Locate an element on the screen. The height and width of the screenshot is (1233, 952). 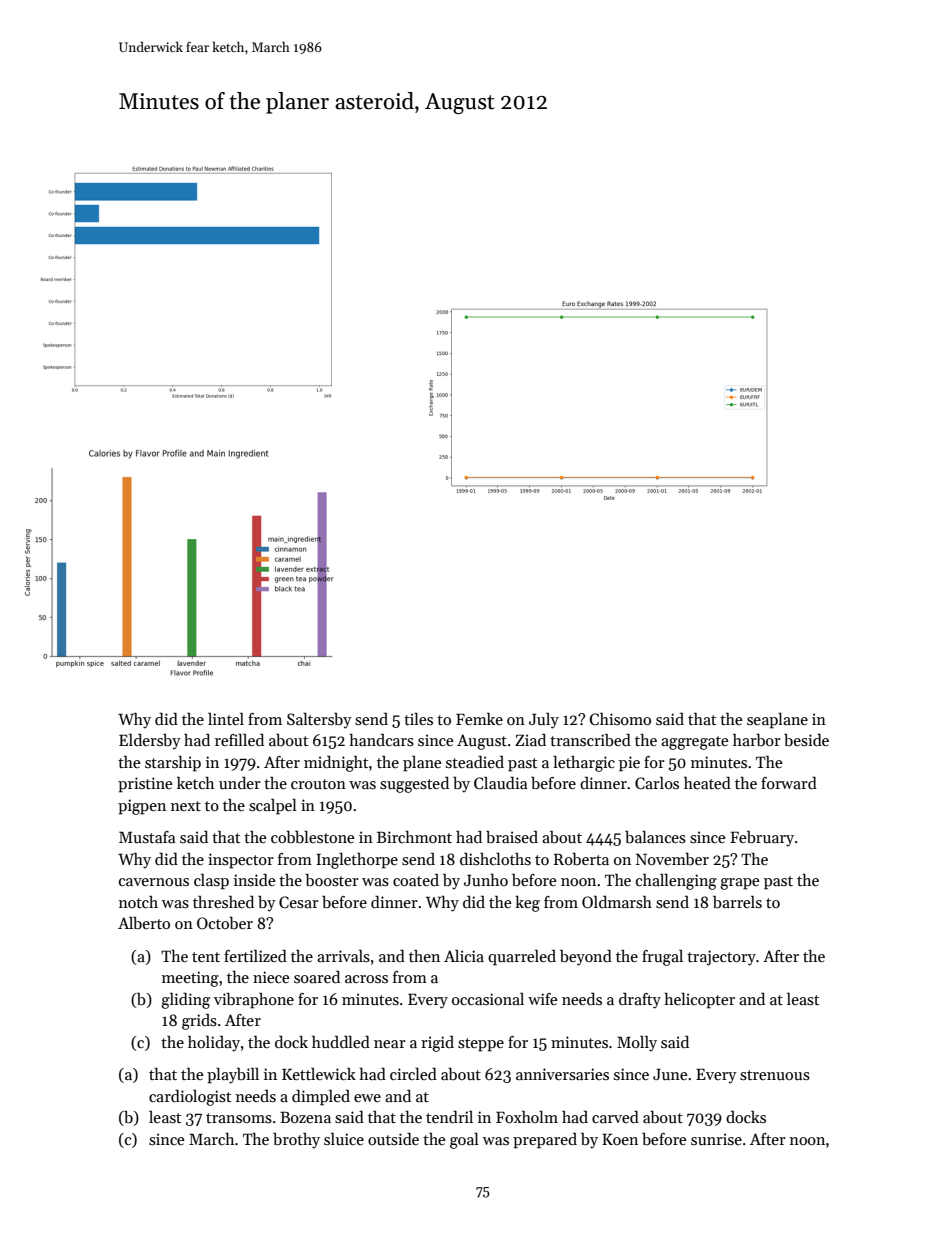
wife is located at coordinates (542, 999).
